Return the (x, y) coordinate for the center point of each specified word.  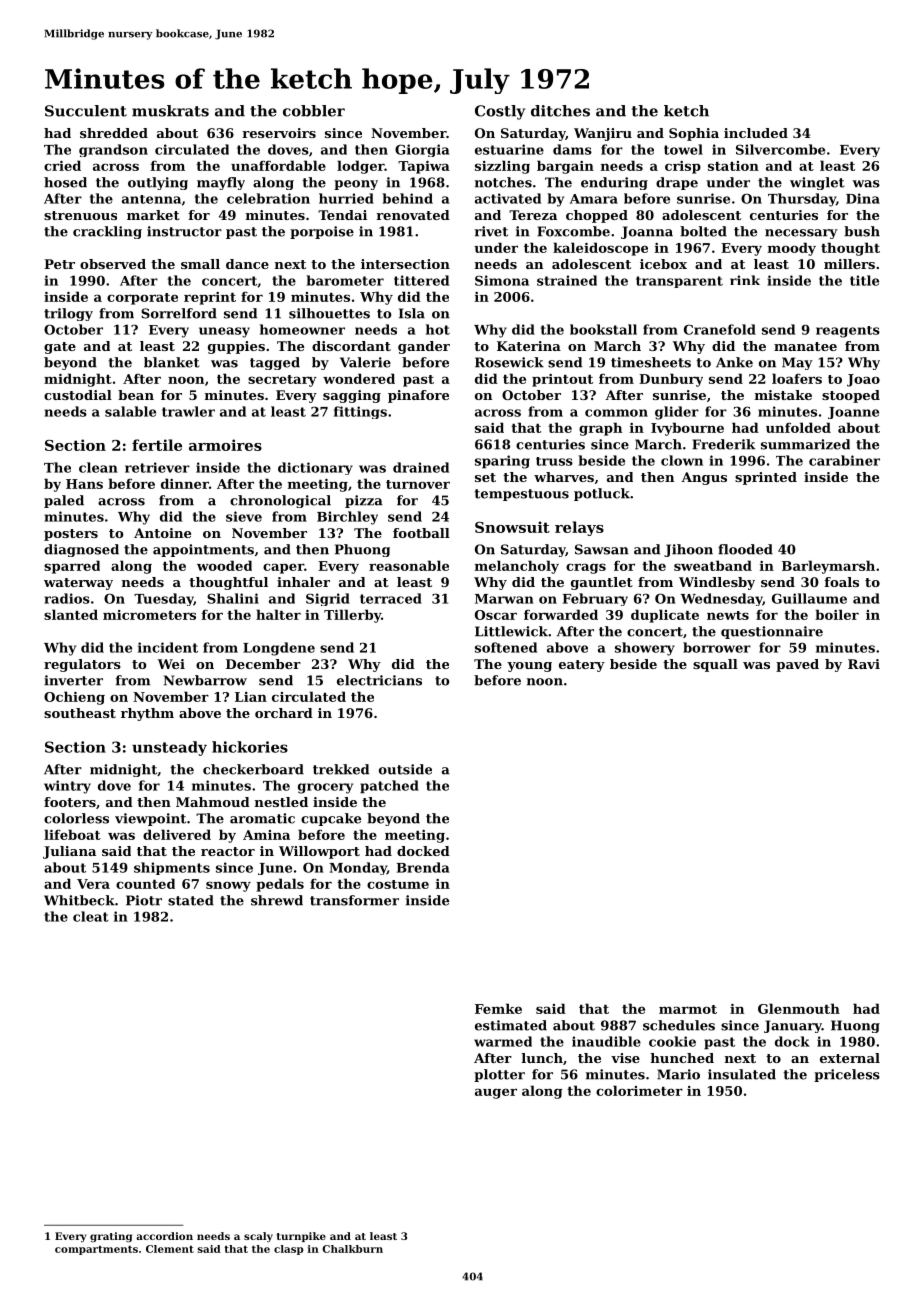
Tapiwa (424, 167)
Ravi (864, 664)
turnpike (301, 1237)
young (529, 667)
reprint (210, 298)
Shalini (233, 598)
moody (792, 249)
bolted (703, 231)
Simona (502, 280)
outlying (158, 183)
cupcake (331, 819)
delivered (177, 834)
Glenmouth (799, 1008)
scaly (258, 1237)
